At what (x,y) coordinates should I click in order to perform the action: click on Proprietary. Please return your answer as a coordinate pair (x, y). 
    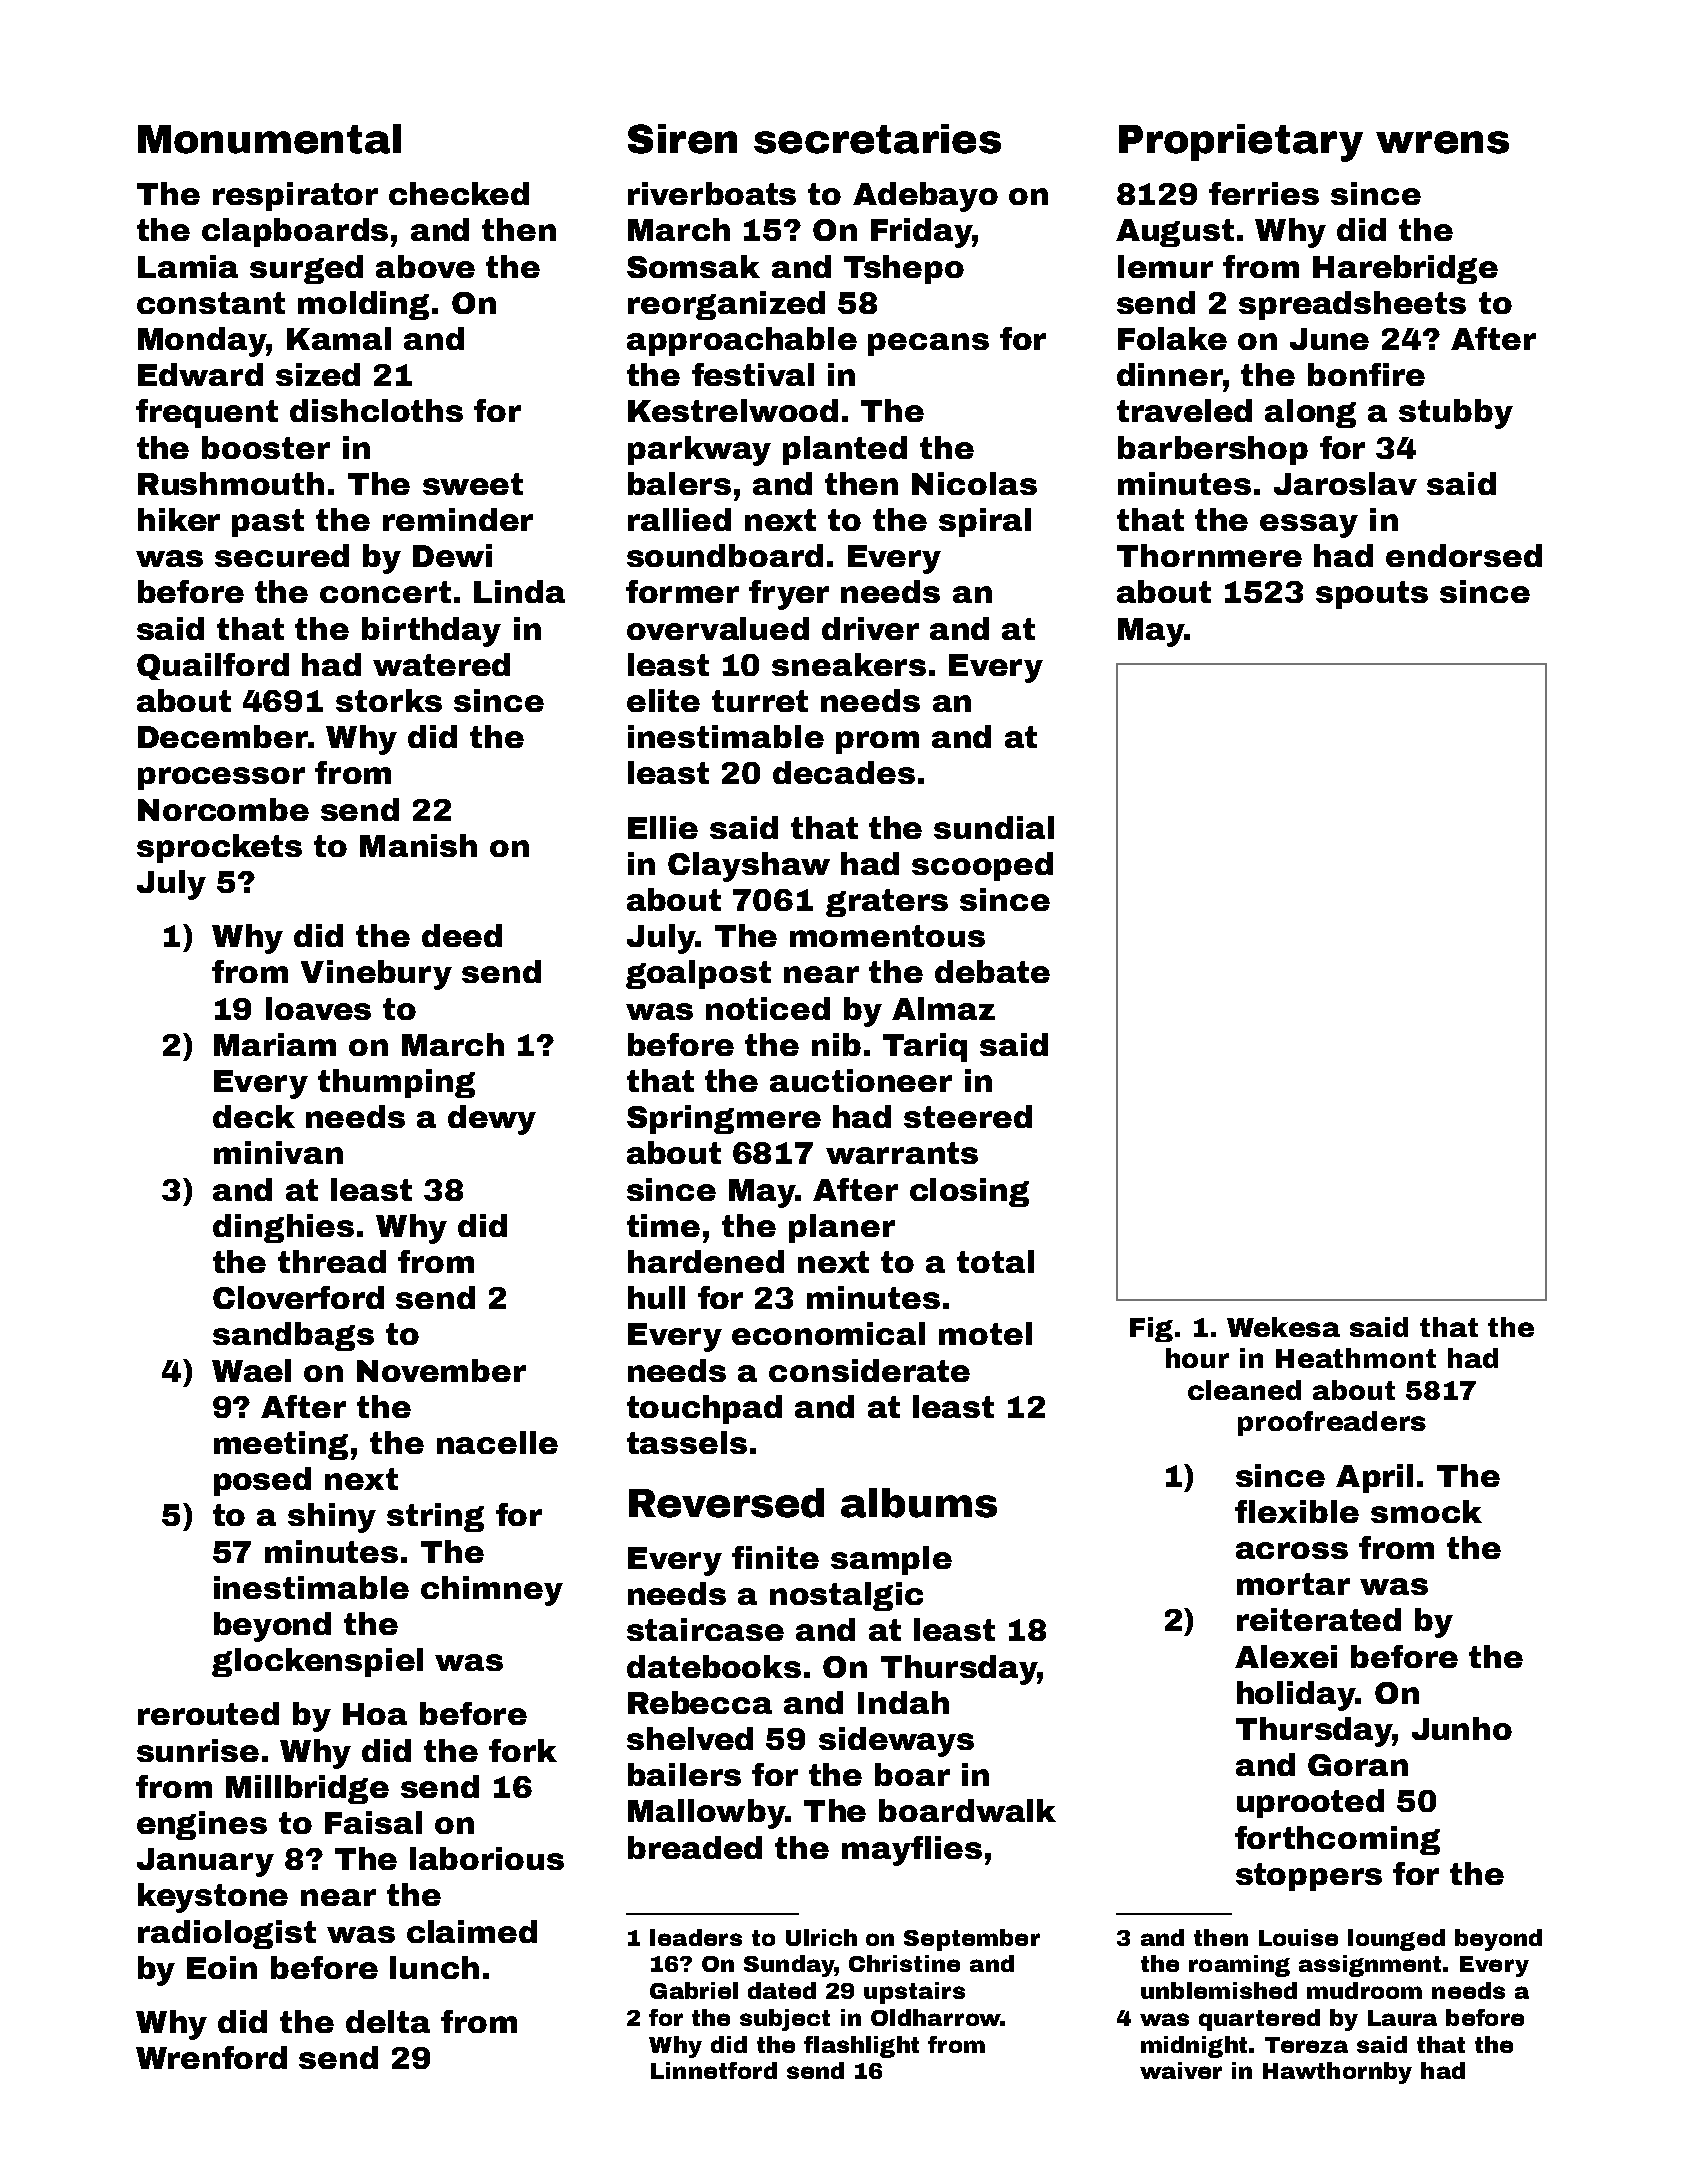
    Looking at the image, I should click on (1241, 143).
